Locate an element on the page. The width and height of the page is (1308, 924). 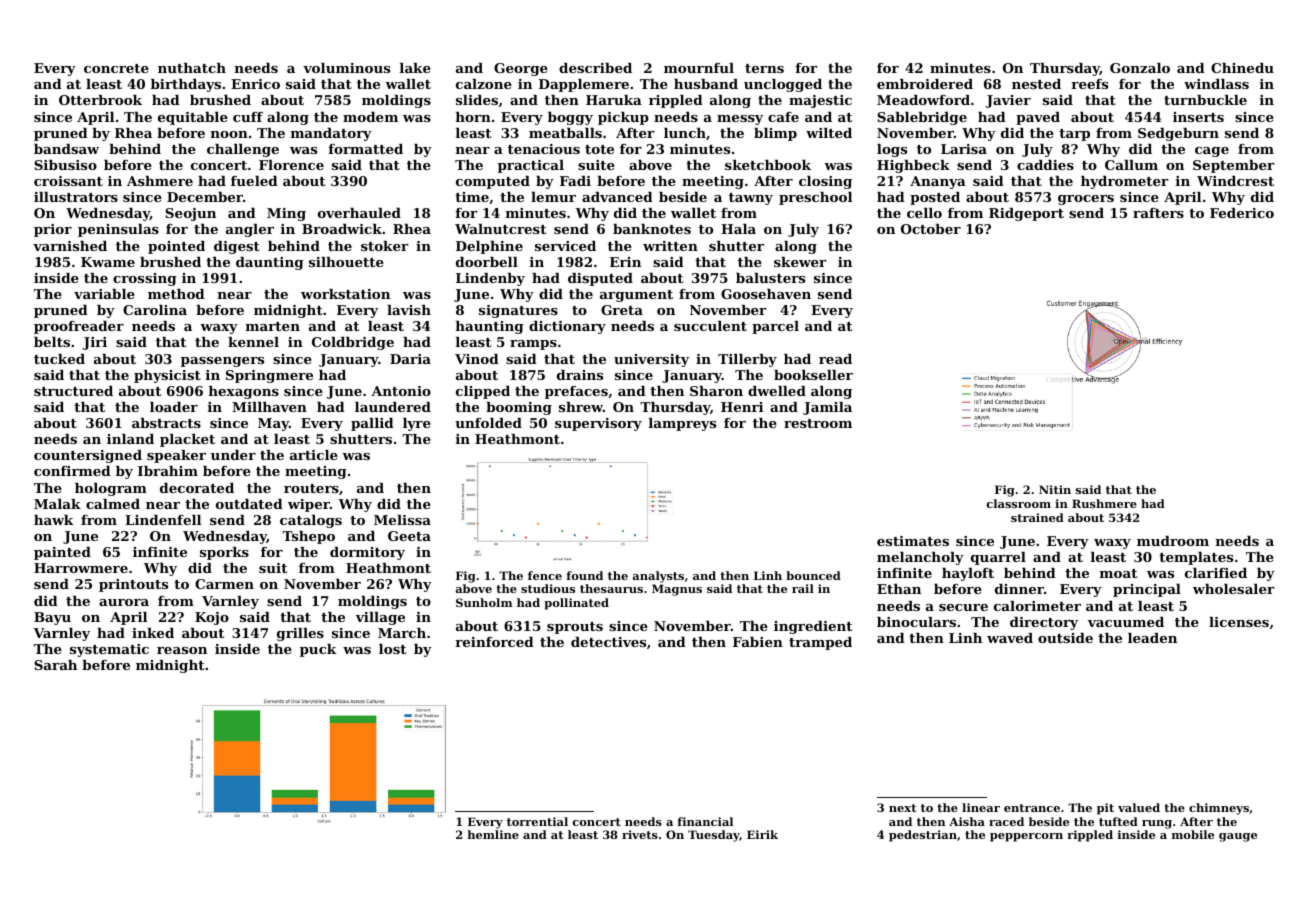
voluminous is located at coordinates (346, 68).
